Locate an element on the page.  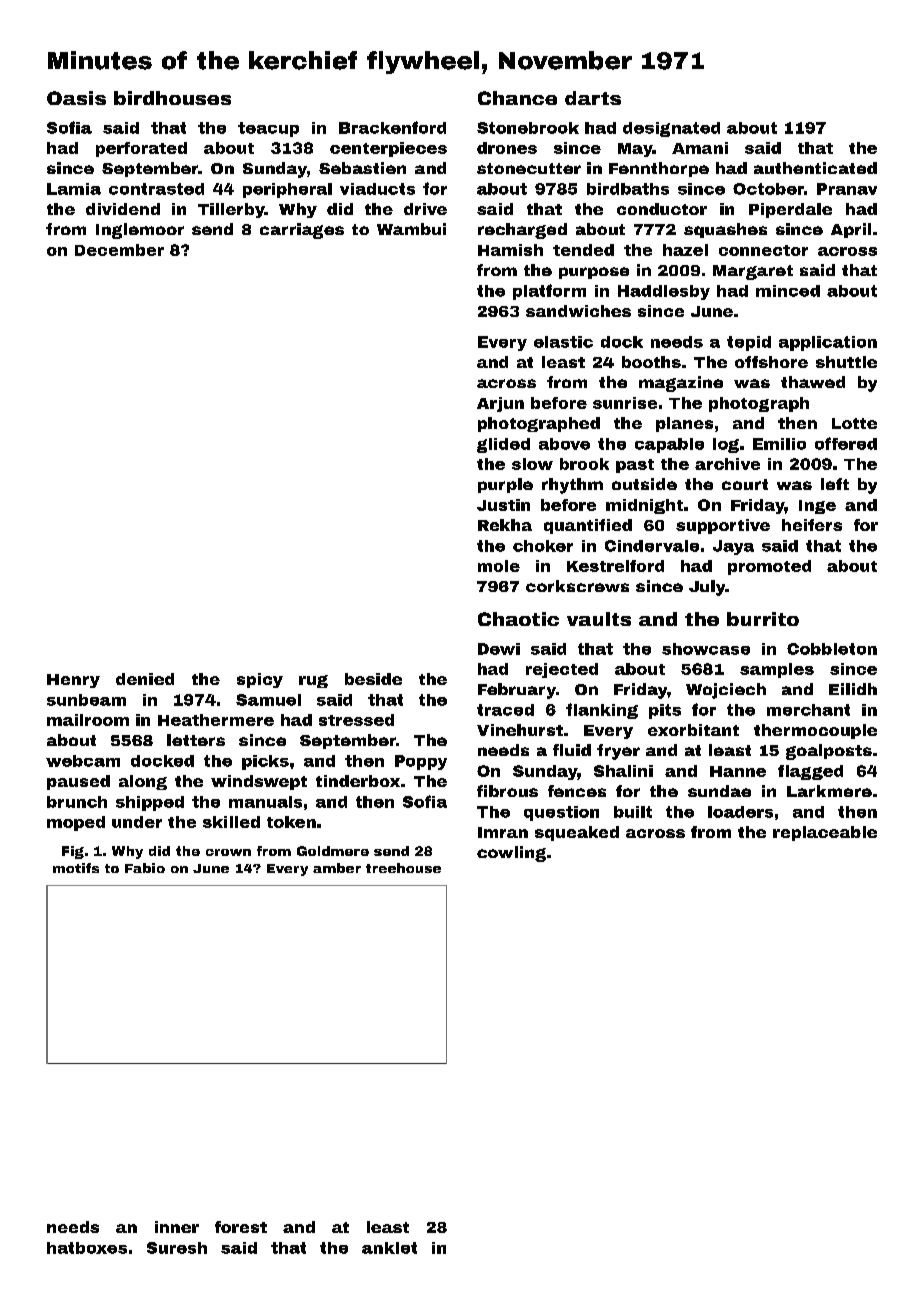
designated is located at coordinates (671, 129).
